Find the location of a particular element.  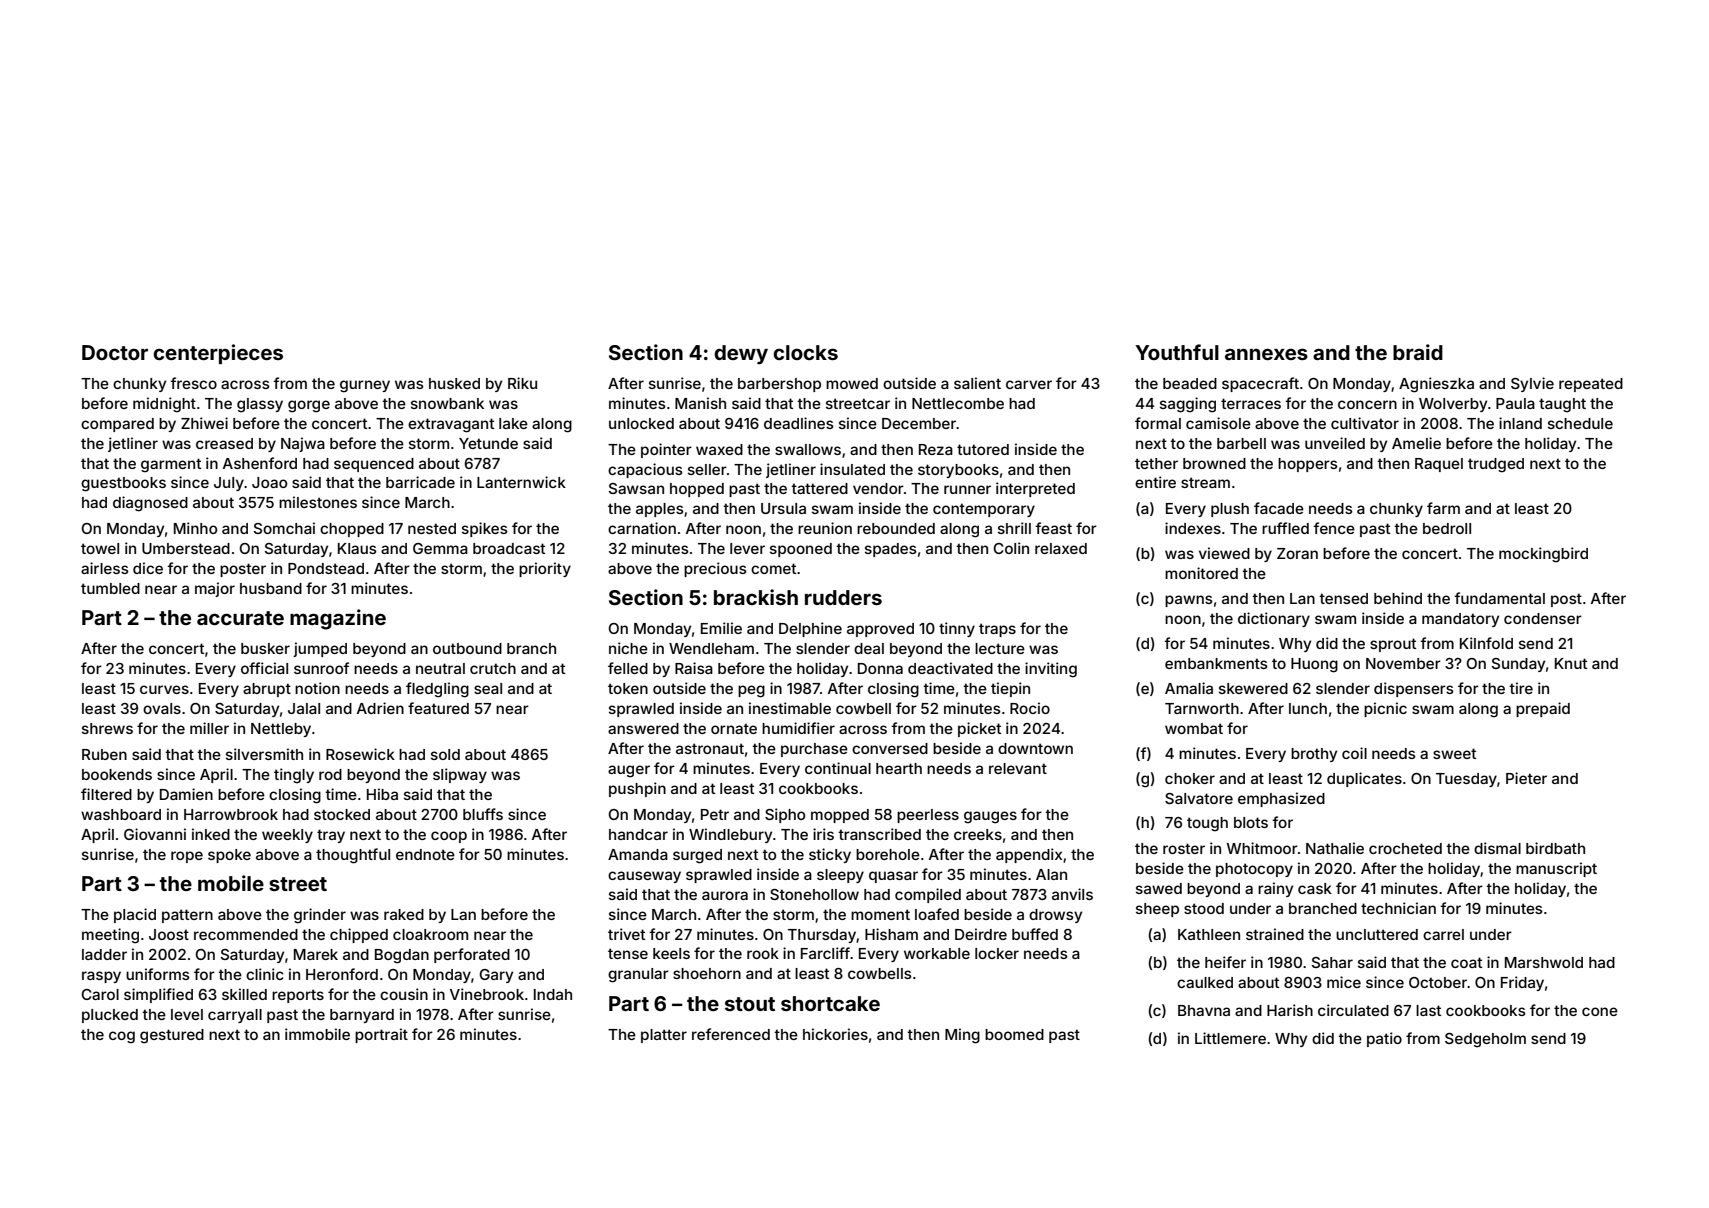

spades is located at coordinates (891, 550).
